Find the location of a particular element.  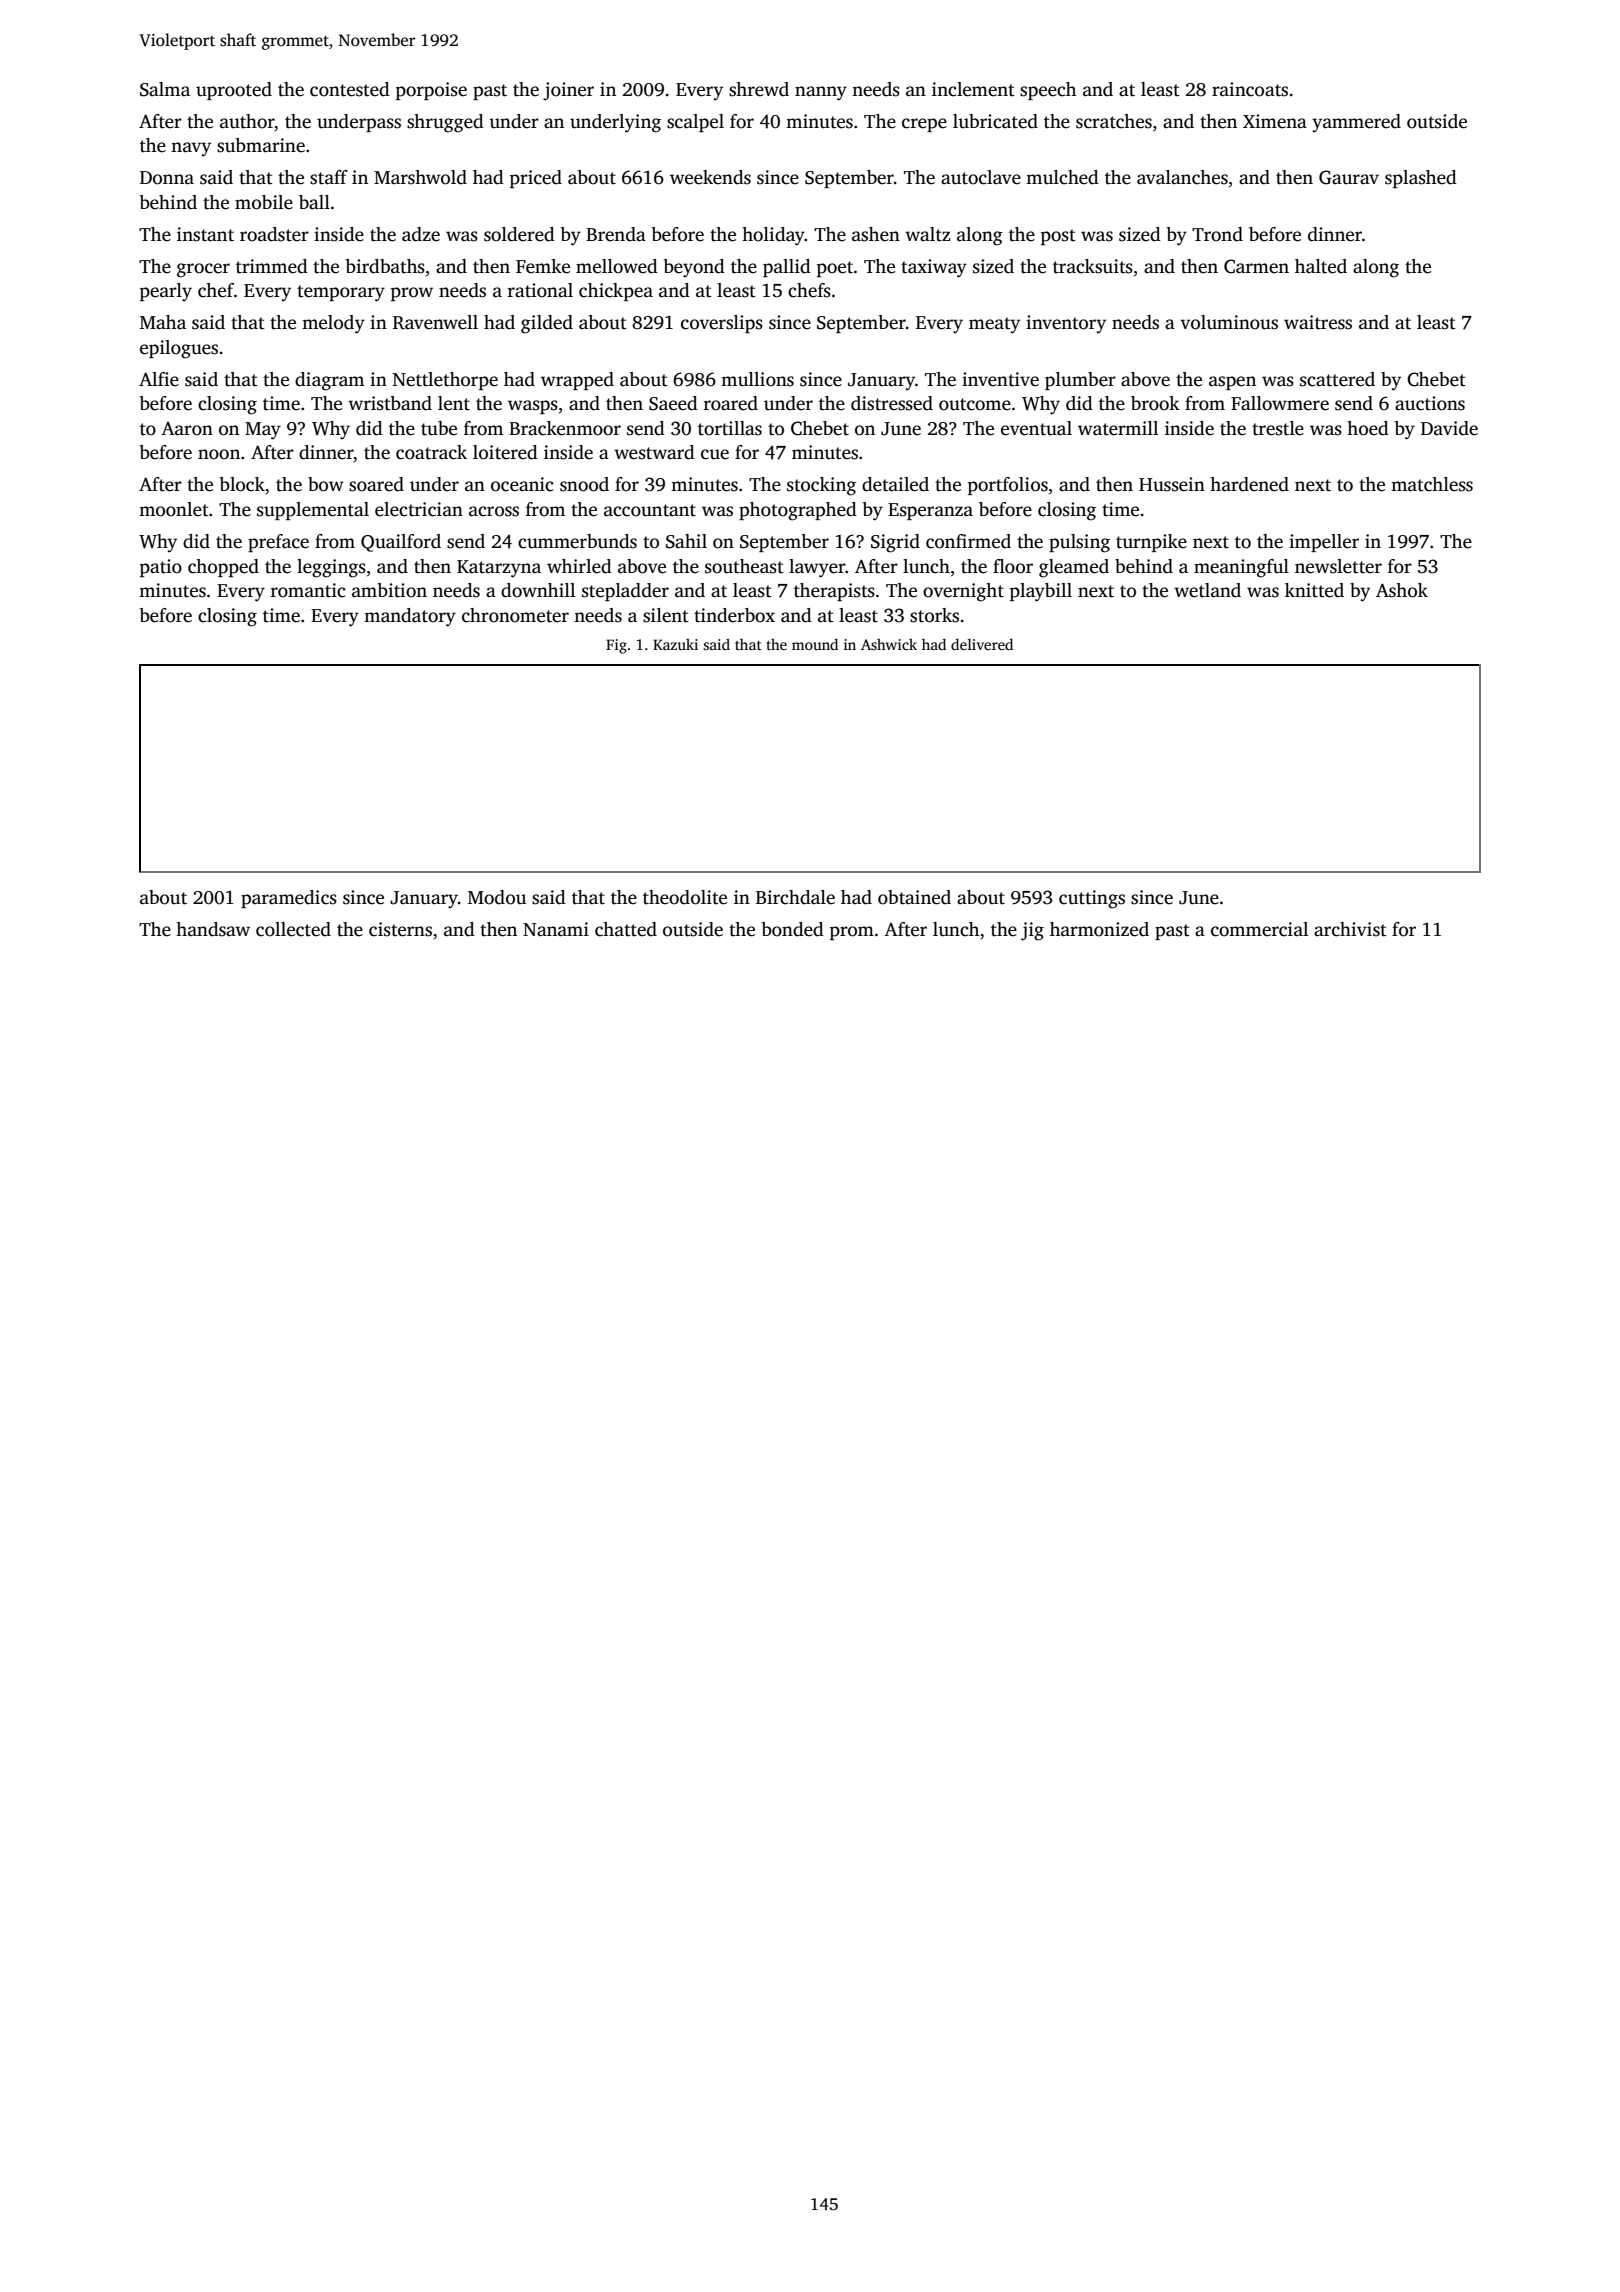

storks is located at coordinates (934, 615).
